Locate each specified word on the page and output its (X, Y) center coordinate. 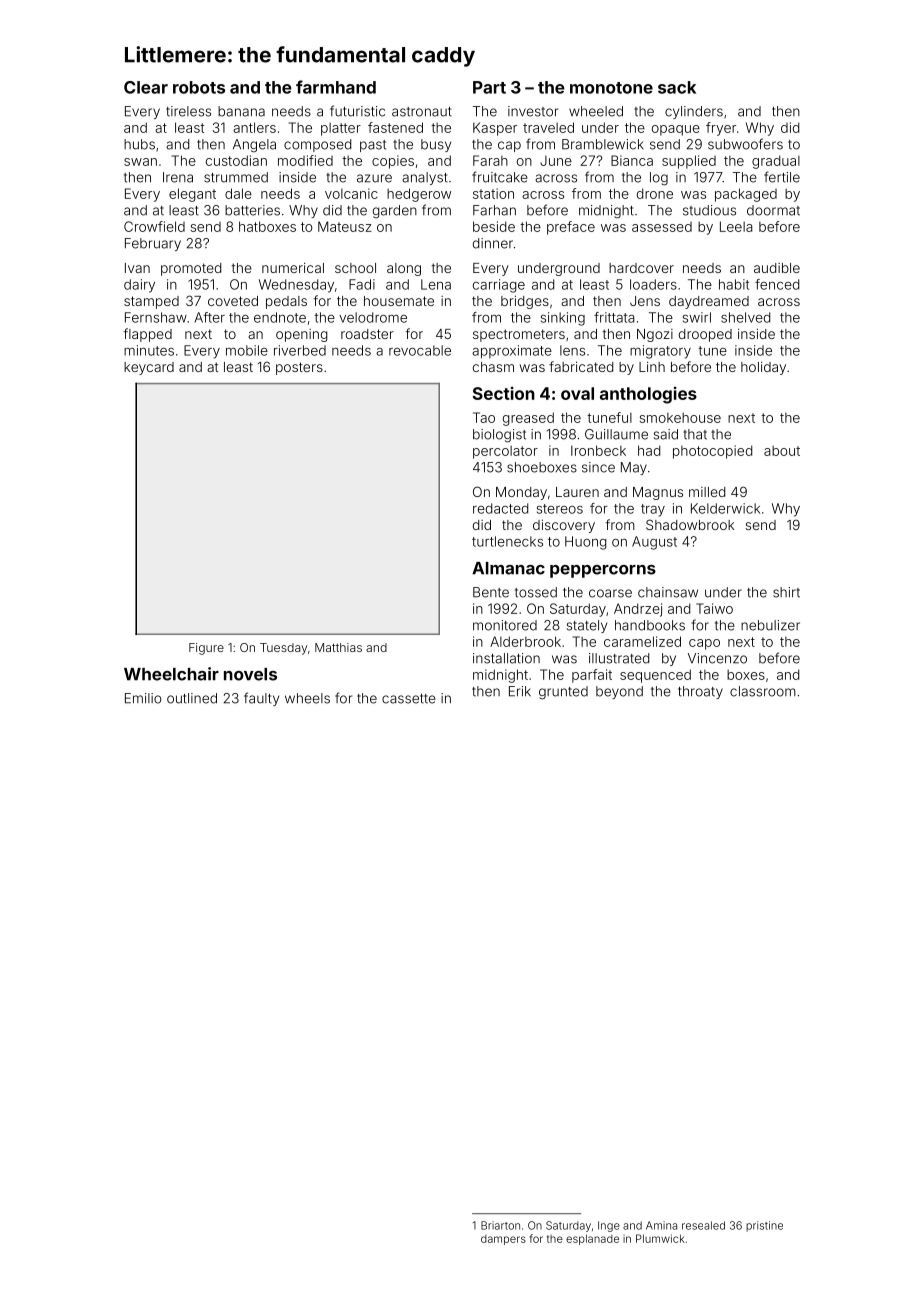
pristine (764, 1226)
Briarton (500, 1225)
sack (677, 87)
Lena (436, 284)
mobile (247, 350)
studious (709, 210)
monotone (611, 88)
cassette (409, 699)
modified (305, 160)
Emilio (143, 698)
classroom (763, 691)
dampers (503, 1240)
